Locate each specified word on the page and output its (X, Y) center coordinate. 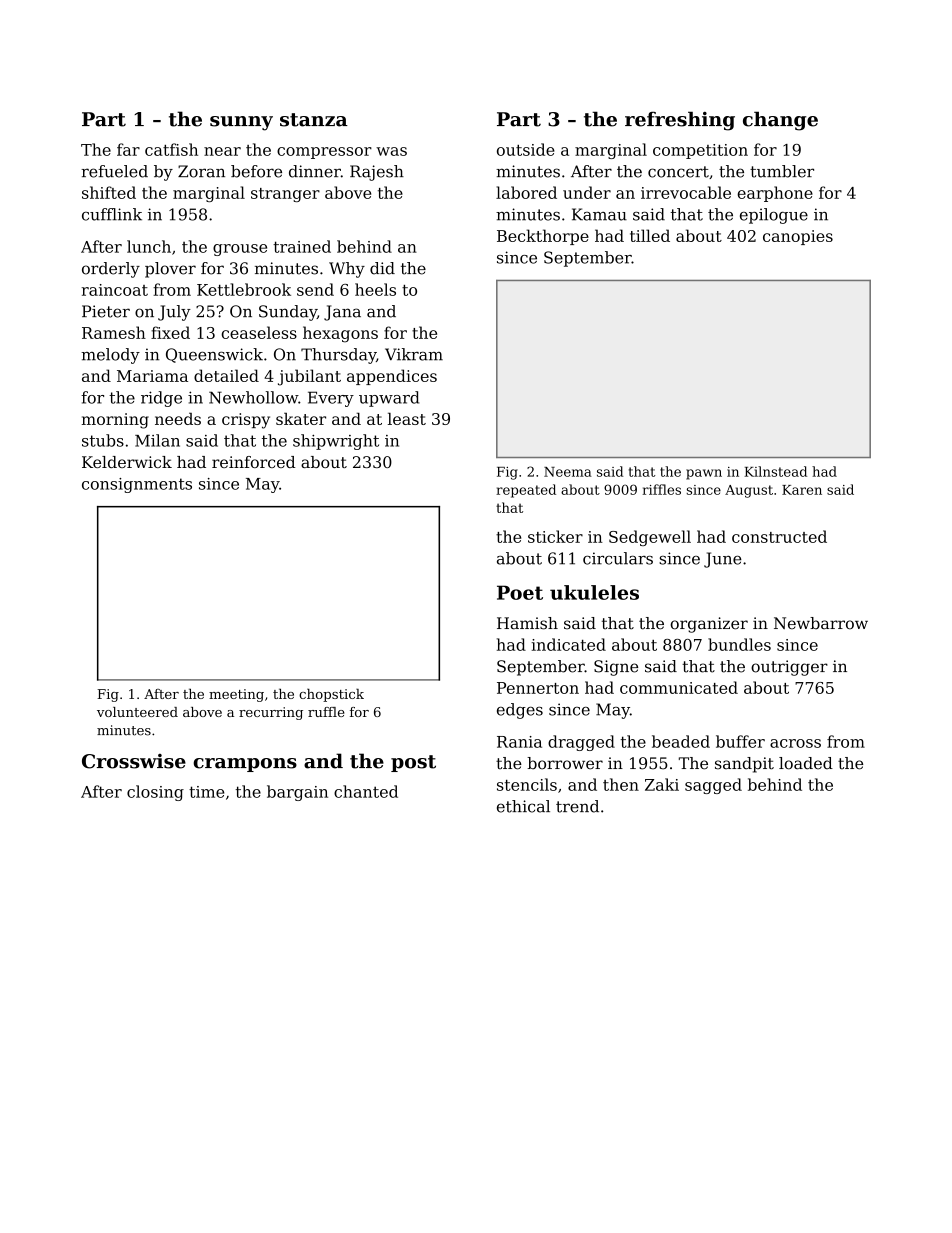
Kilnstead (775, 471)
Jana (342, 313)
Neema (568, 472)
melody (110, 356)
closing (155, 793)
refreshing (680, 121)
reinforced (253, 462)
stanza (314, 120)
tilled (650, 235)
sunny (241, 123)
